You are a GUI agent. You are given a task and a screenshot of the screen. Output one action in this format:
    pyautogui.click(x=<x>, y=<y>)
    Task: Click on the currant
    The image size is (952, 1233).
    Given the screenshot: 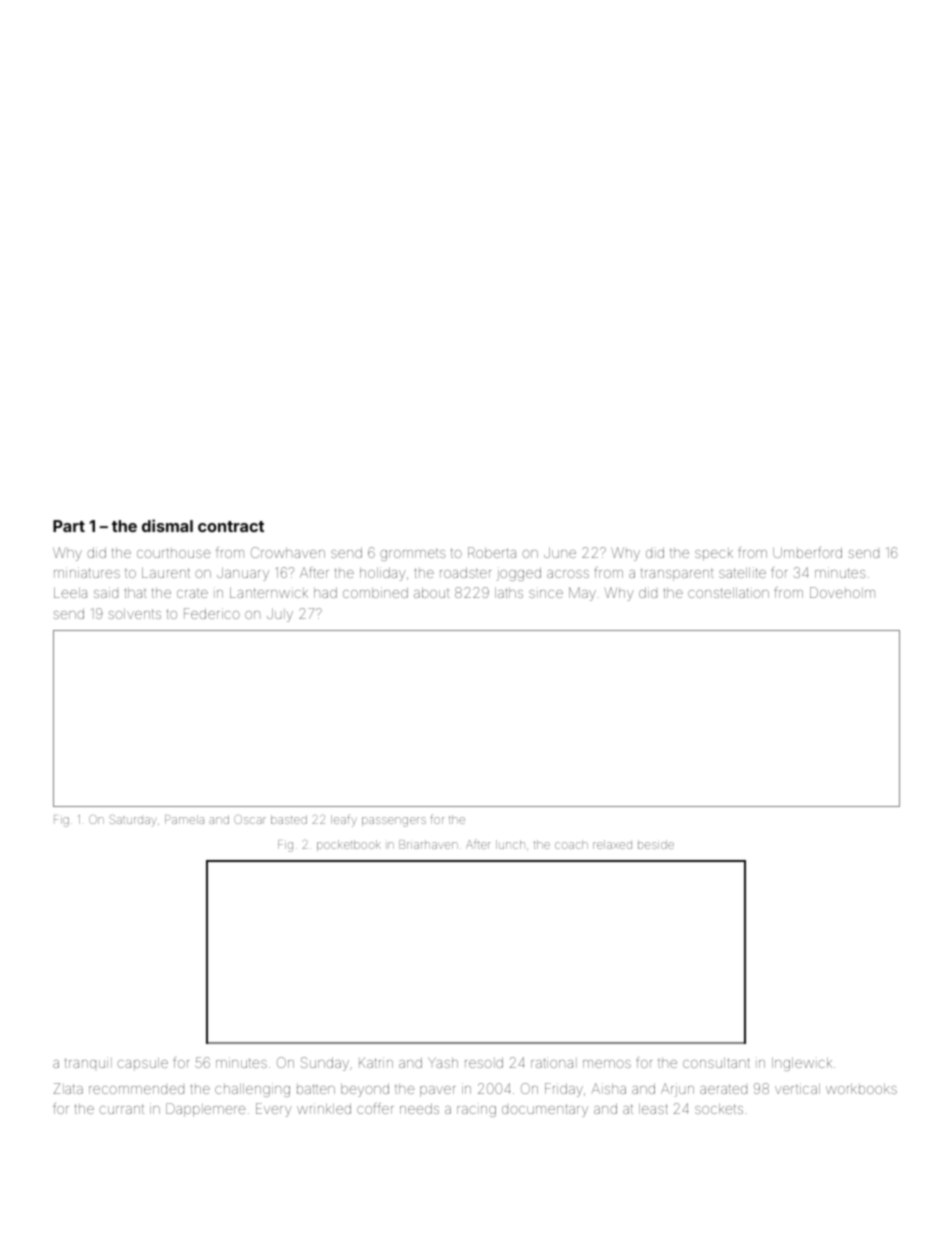 What is the action you would take?
    pyautogui.click(x=121, y=1109)
